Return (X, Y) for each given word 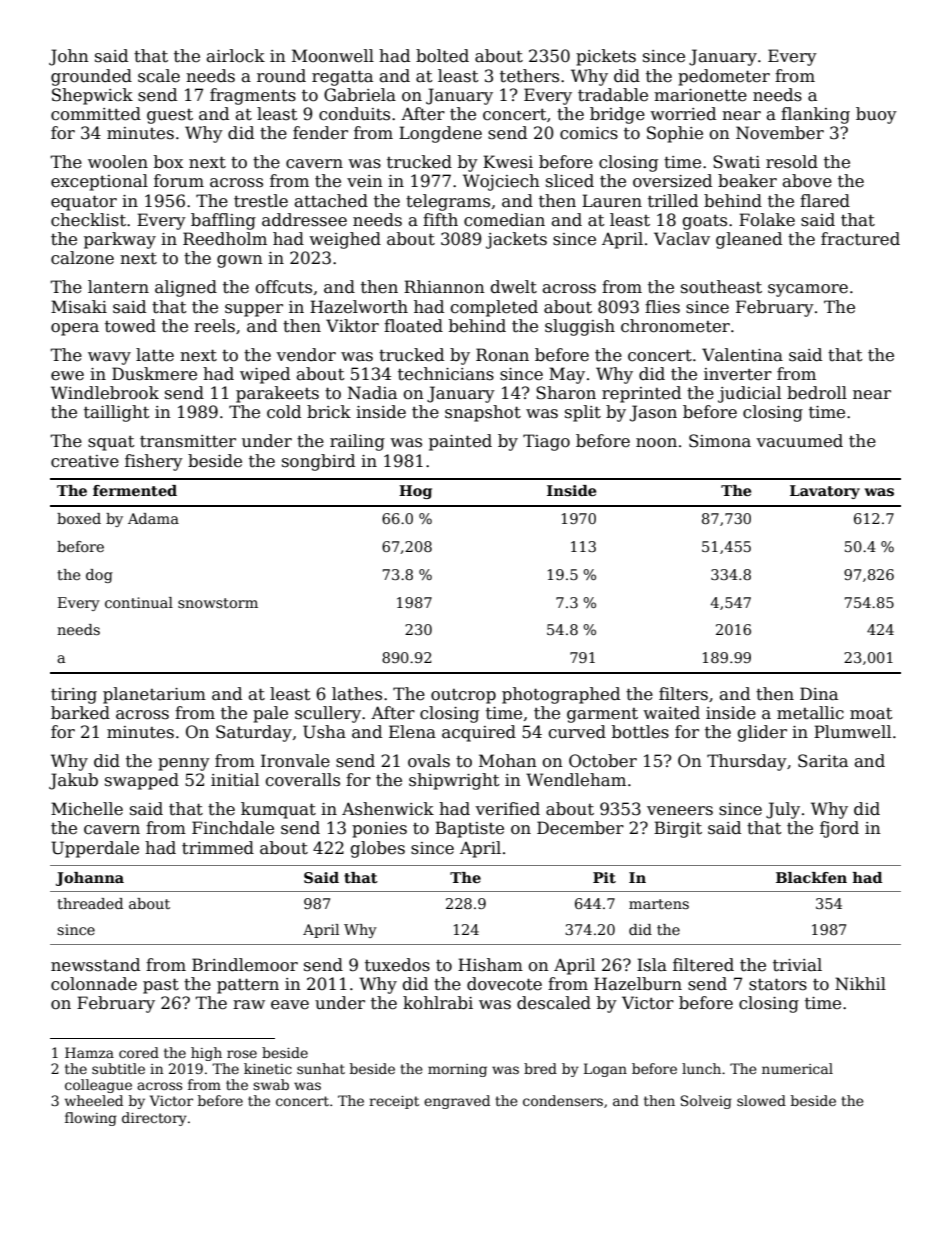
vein (365, 181)
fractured (860, 239)
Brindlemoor (245, 965)
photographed (561, 695)
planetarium (154, 695)
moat (871, 714)
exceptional (99, 182)
